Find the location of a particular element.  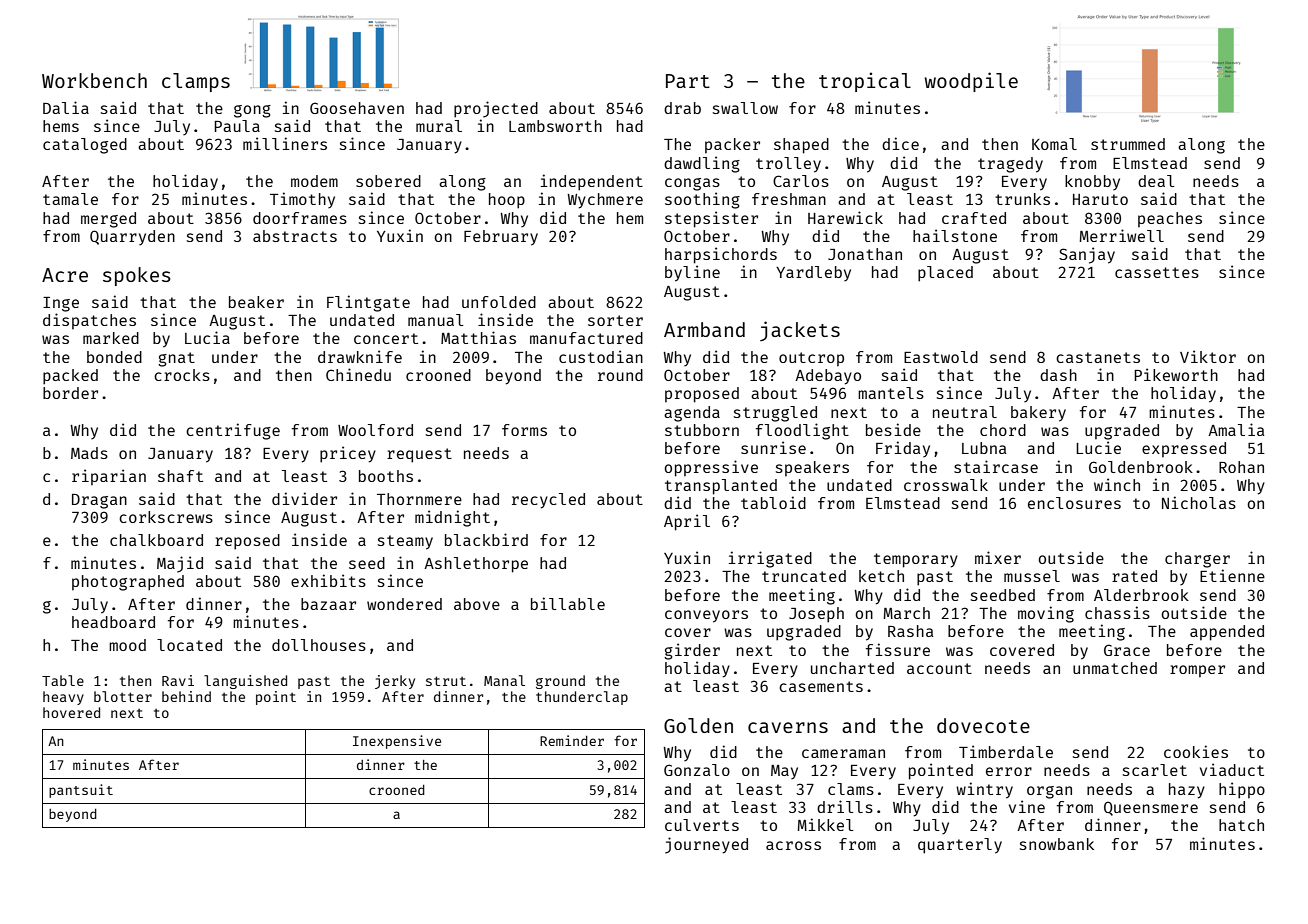

journeyed is located at coordinates (706, 845).
